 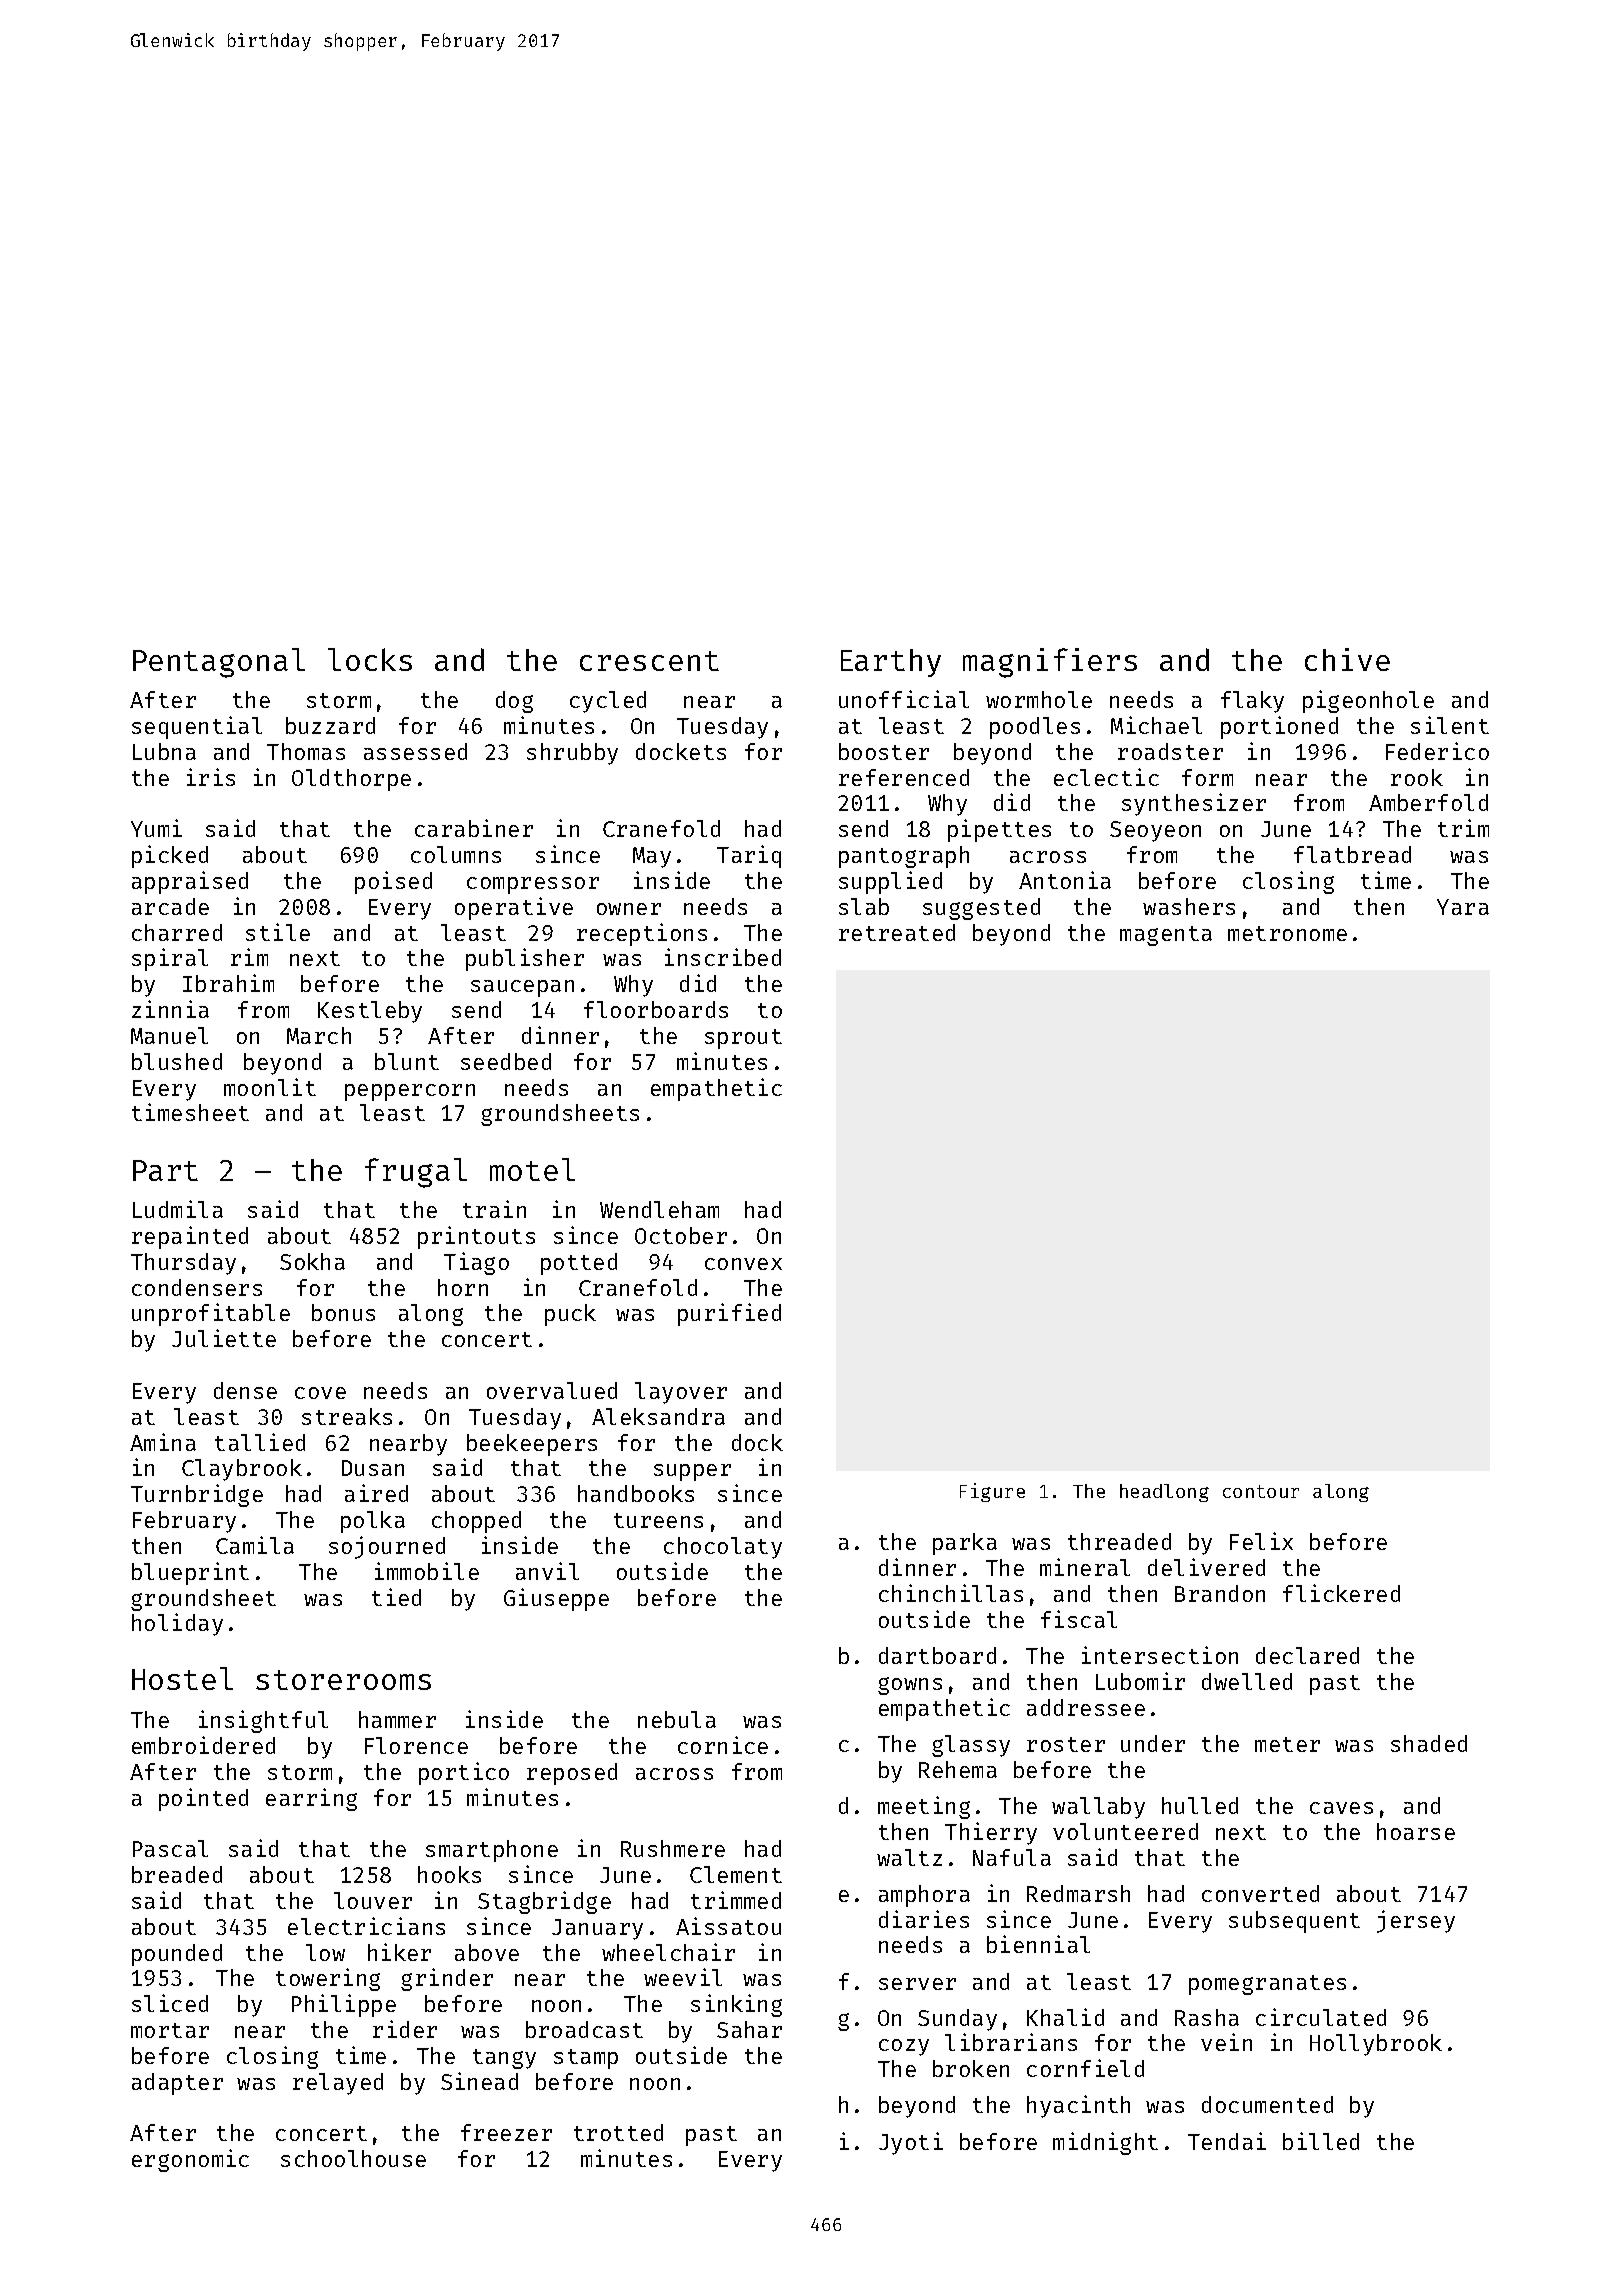 What do you see at coordinates (1321, 2141) in the screenshot?
I see `billed` at bounding box center [1321, 2141].
